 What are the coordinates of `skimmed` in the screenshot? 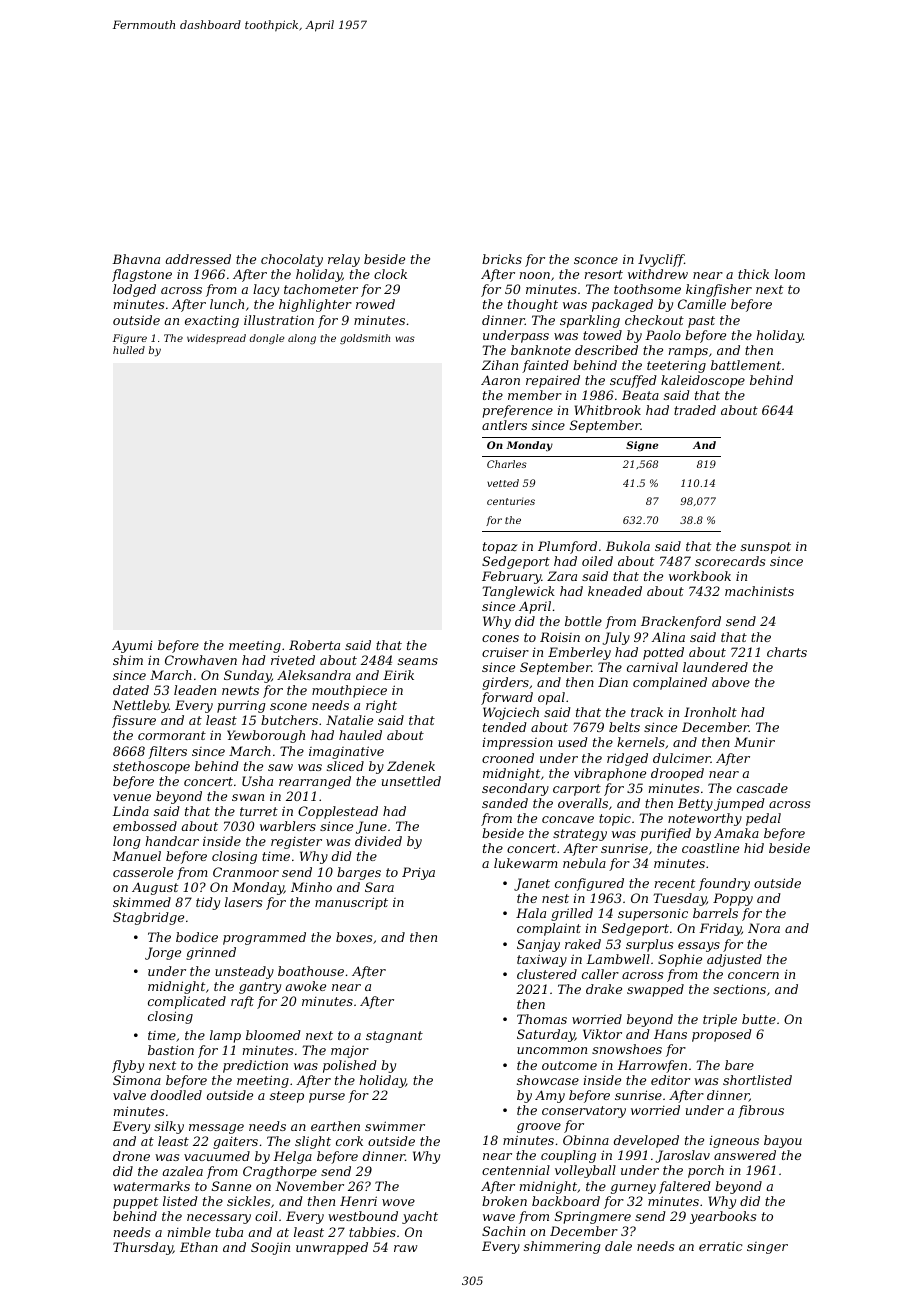 It's located at (142, 902).
